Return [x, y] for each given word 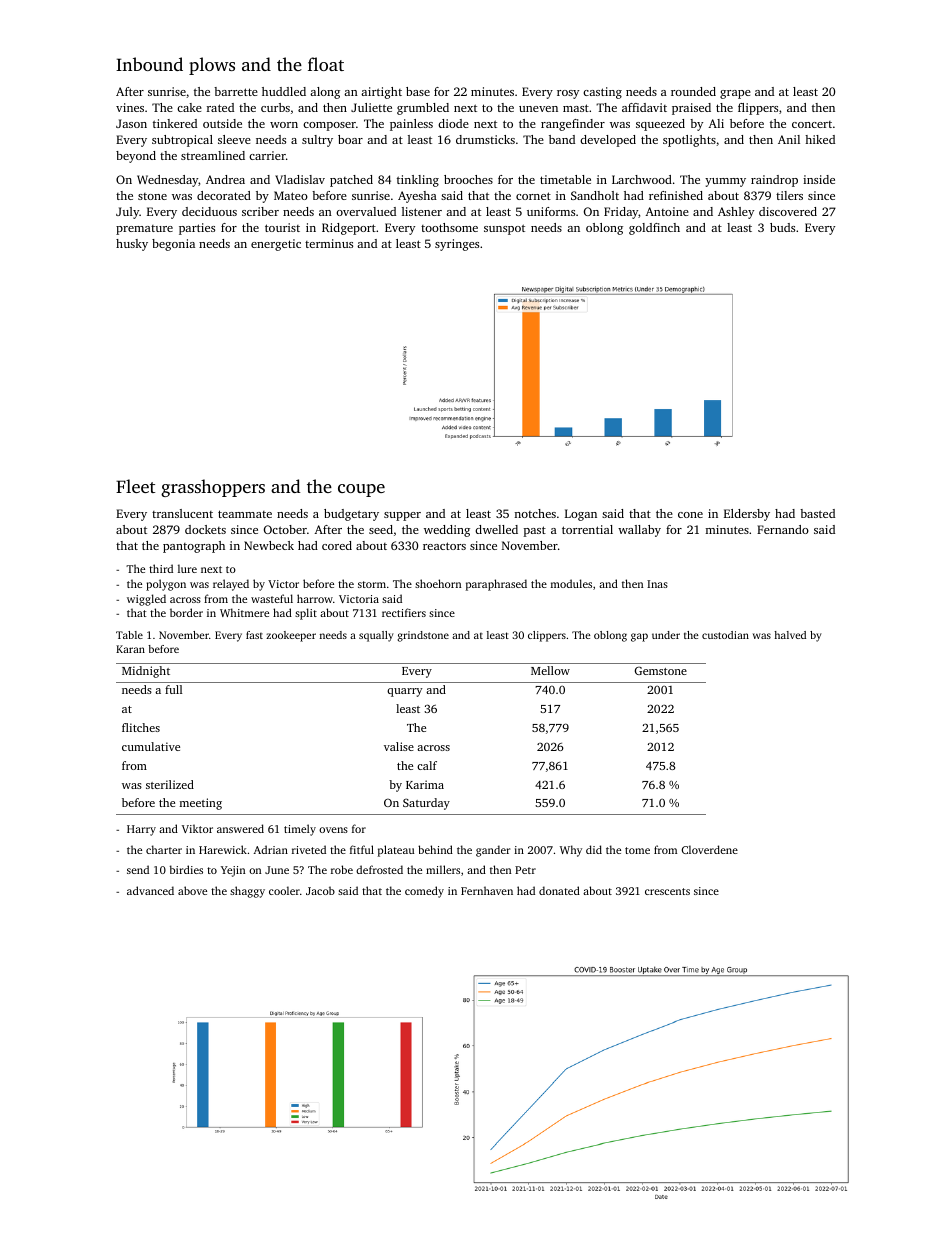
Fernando [783, 529]
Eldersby [747, 515]
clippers [547, 636]
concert [812, 124]
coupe [361, 490]
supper [402, 516]
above [192, 890]
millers [443, 869]
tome [637, 850]
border [186, 612]
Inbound [149, 64]
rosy [568, 94]
